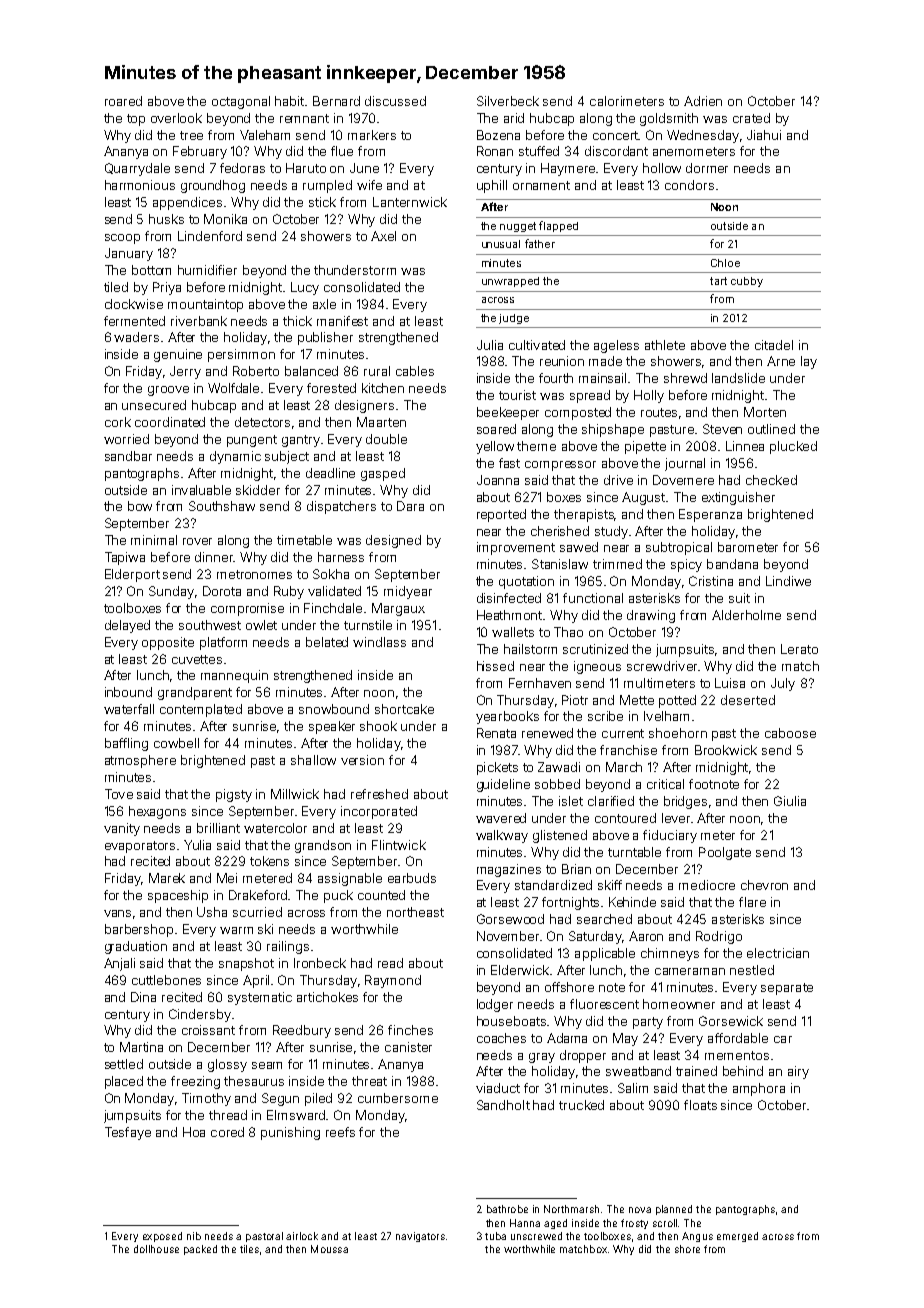 The width and height of the screenshot is (924, 1308). Describe the element at coordinates (201, 710) in the screenshot. I see `contemplated` at that location.
